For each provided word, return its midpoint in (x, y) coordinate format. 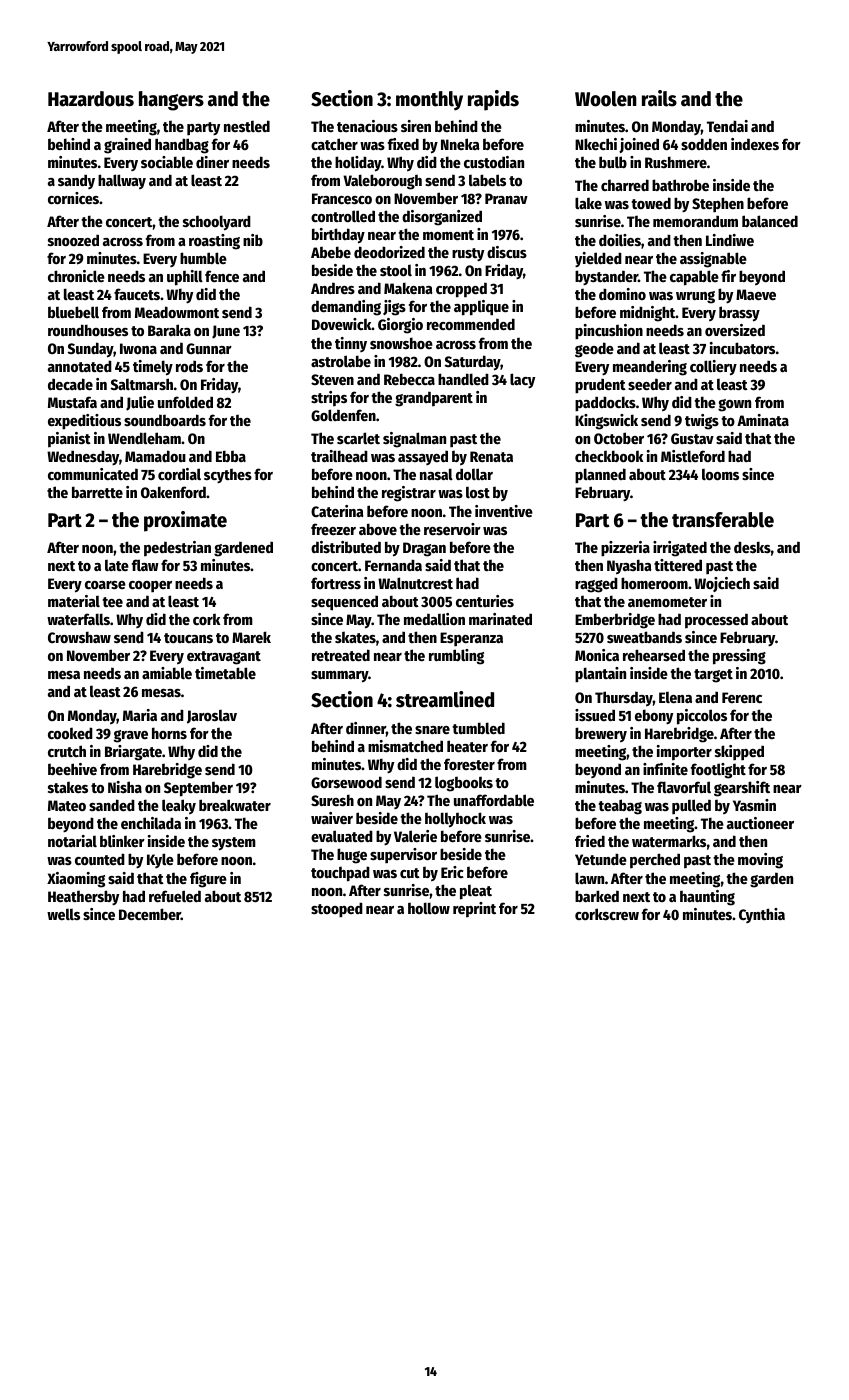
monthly (429, 101)
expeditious (84, 422)
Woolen (606, 99)
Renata (491, 456)
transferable (723, 520)
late (117, 565)
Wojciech (722, 584)
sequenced (344, 603)
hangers (171, 101)
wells (63, 914)
